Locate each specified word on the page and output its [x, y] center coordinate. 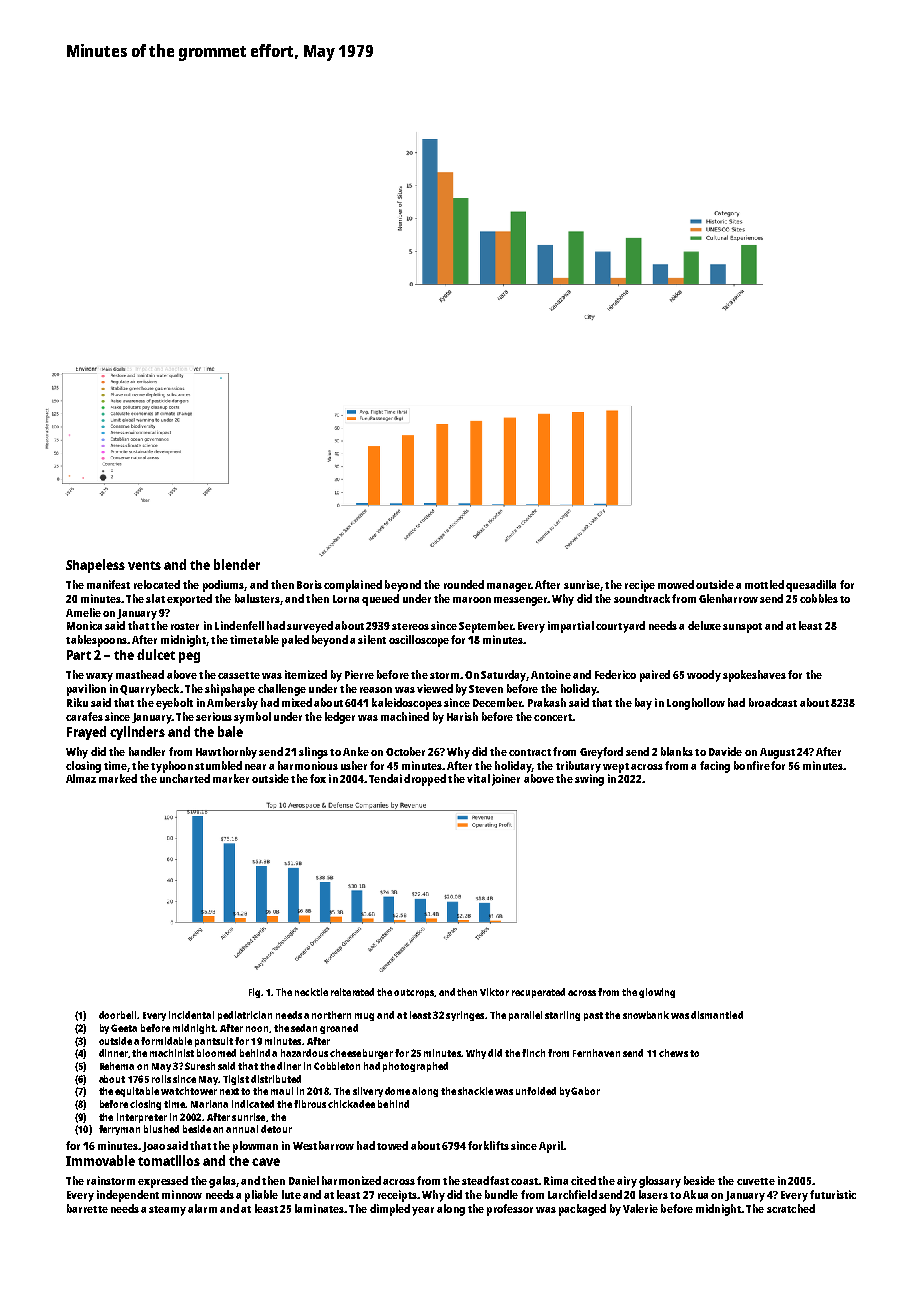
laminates [319, 1208]
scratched [791, 1208]
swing [589, 780]
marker [231, 778]
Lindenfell [239, 625]
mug [364, 1017]
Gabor [585, 1091]
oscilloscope [419, 641]
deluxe [704, 625]
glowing [657, 993]
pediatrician [245, 1016]
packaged [582, 1210]
